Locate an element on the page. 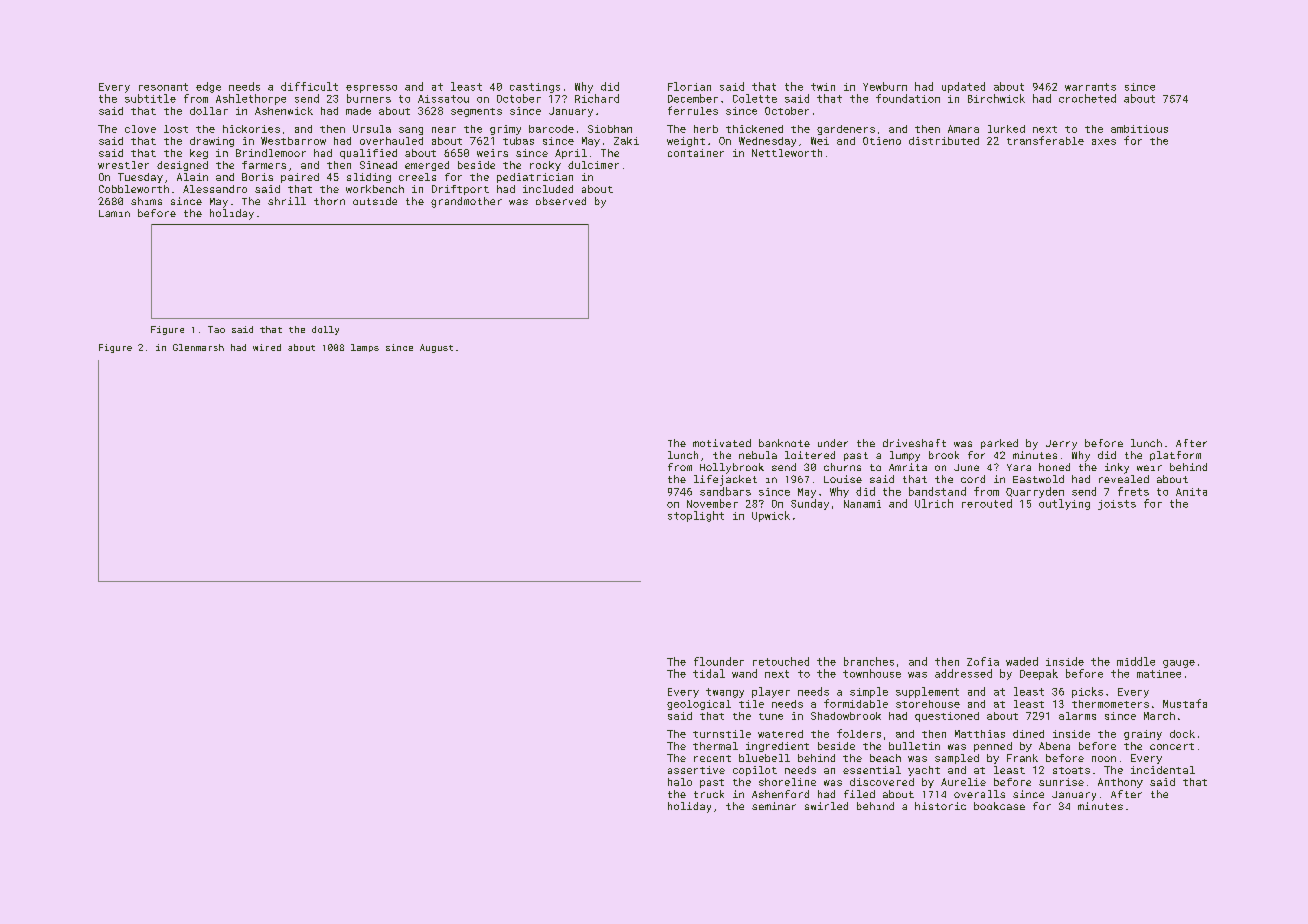  seminar is located at coordinates (774, 806).
